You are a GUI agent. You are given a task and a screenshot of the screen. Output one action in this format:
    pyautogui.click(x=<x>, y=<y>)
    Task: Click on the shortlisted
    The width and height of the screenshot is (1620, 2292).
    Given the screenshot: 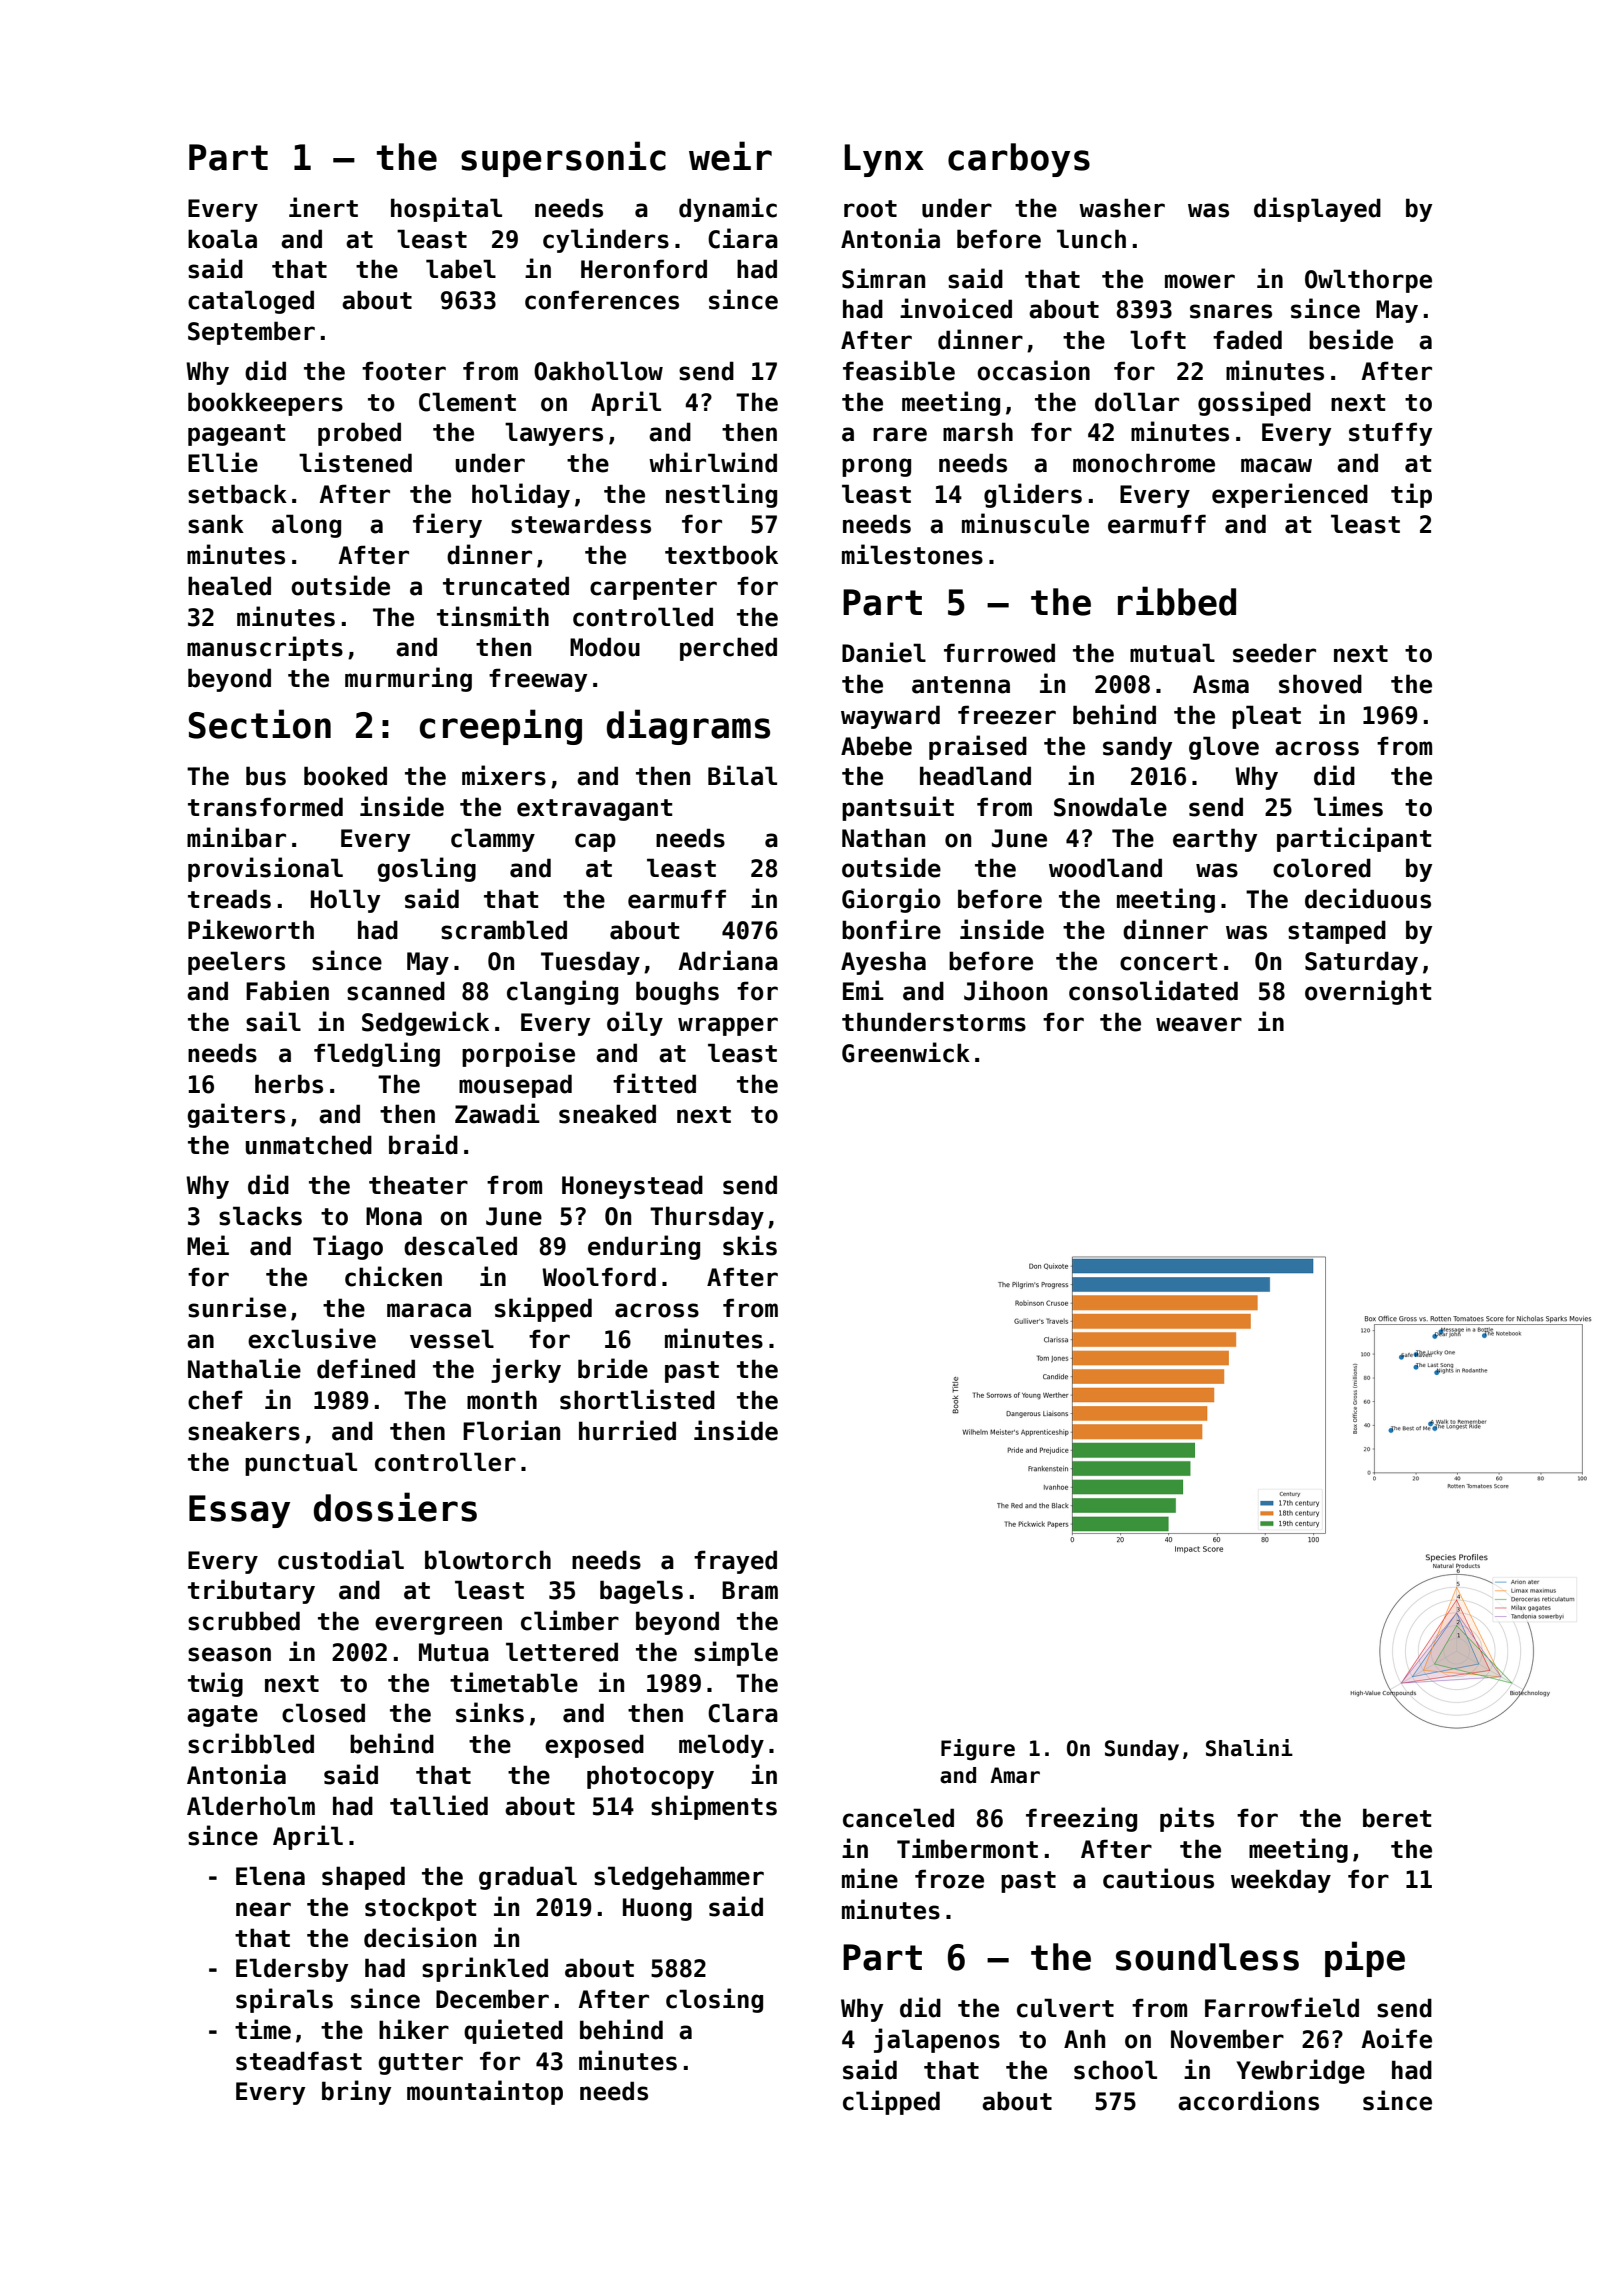 What is the action you would take?
    pyautogui.click(x=637, y=1399)
